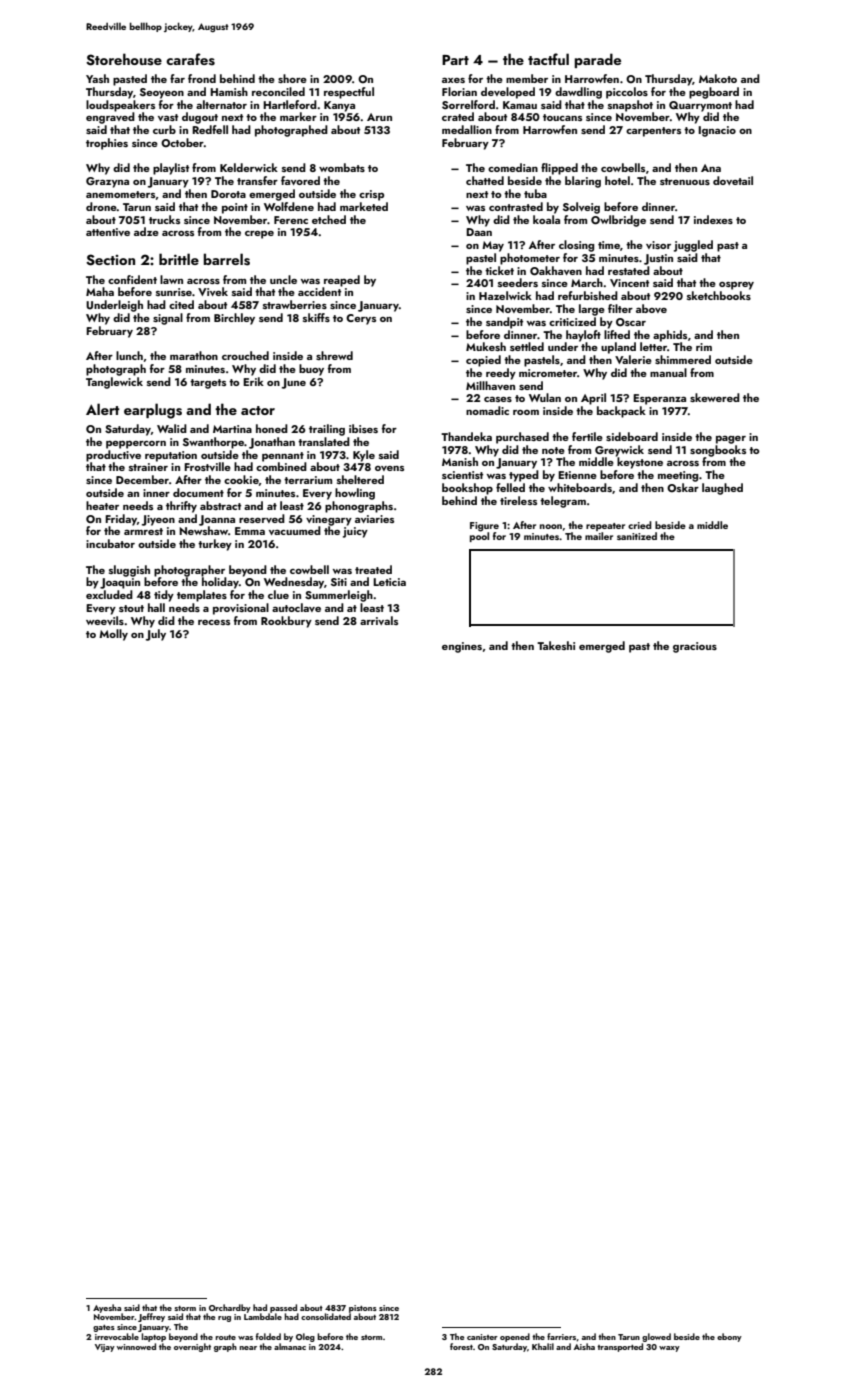 The height and width of the screenshot is (1400, 849). What do you see at coordinates (718, 78) in the screenshot?
I see `Makoto` at bounding box center [718, 78].
